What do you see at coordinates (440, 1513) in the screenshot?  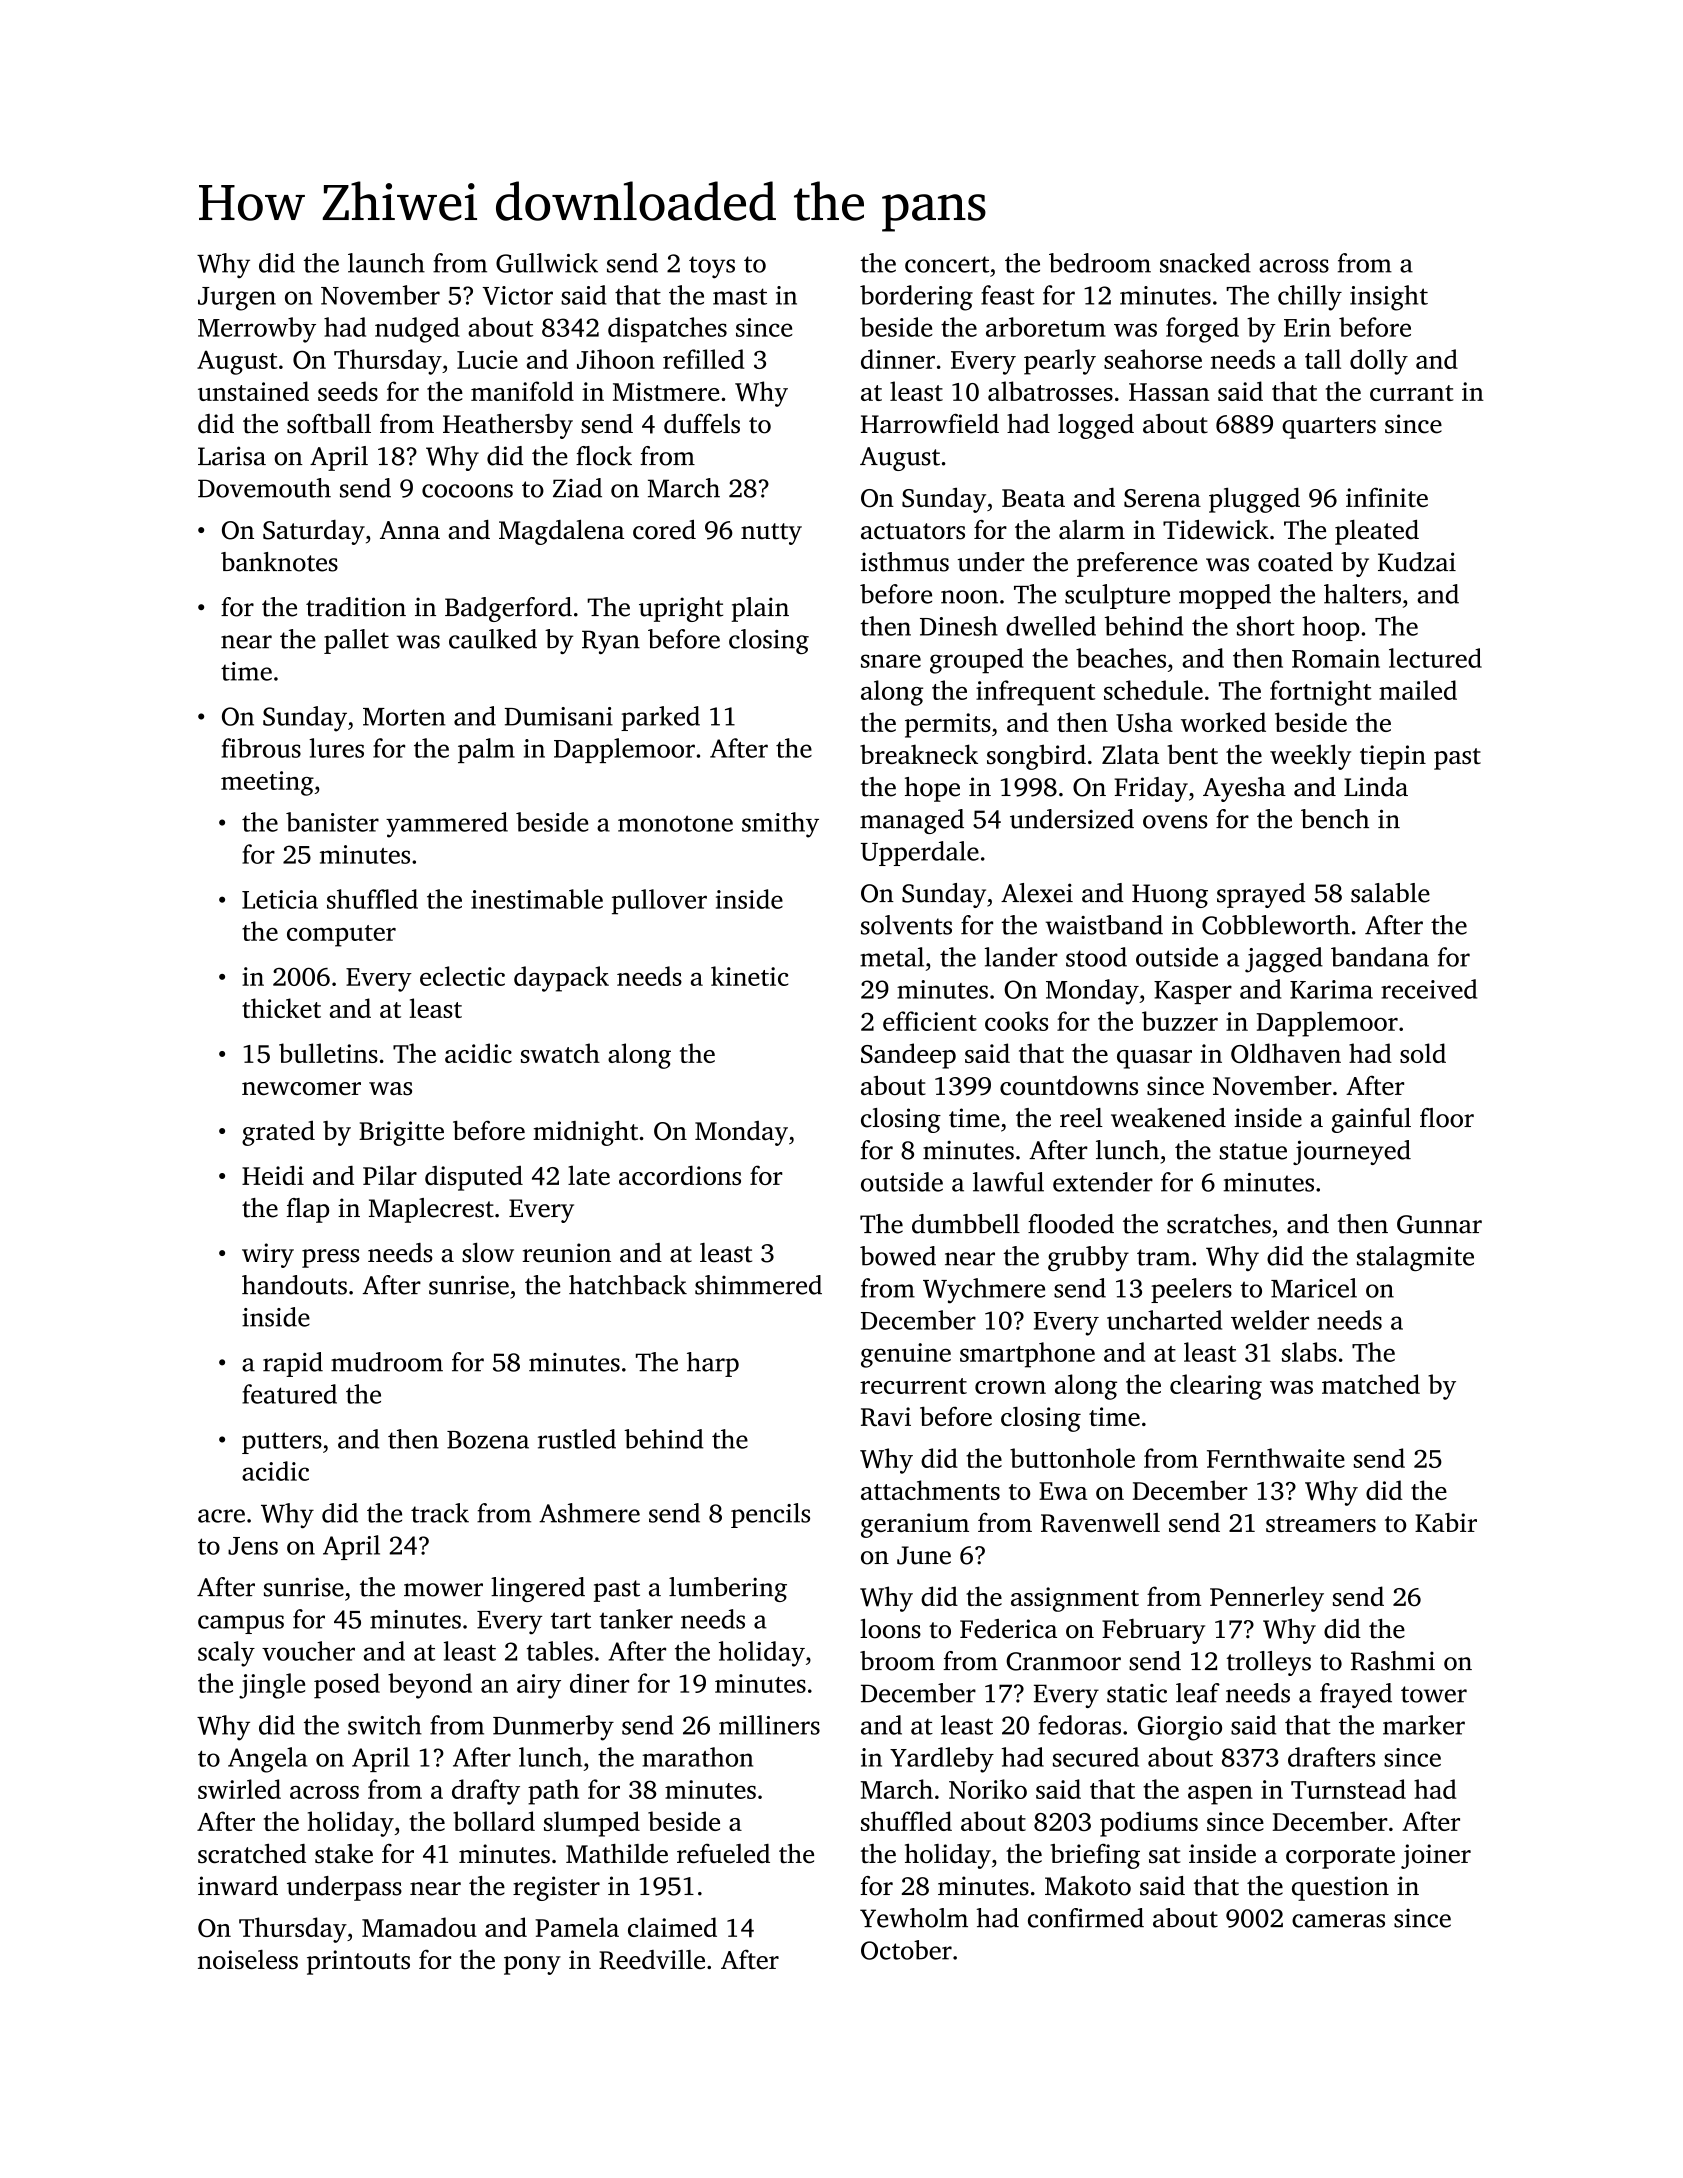 I see `track` at bounding box center [440, 1513].
